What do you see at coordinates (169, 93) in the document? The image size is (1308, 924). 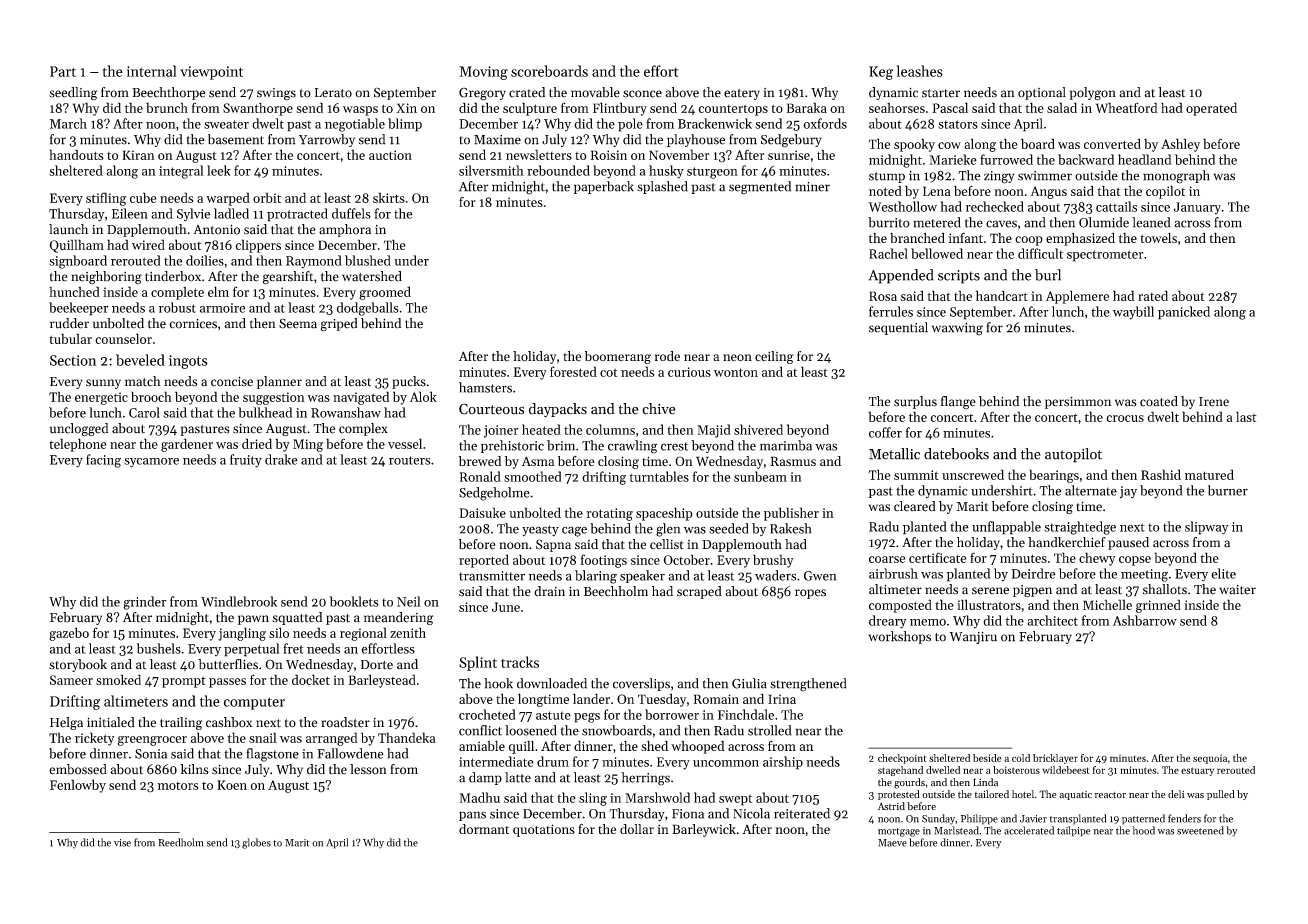 I see `Beechthorpe` at bounding box center [169, 93].
